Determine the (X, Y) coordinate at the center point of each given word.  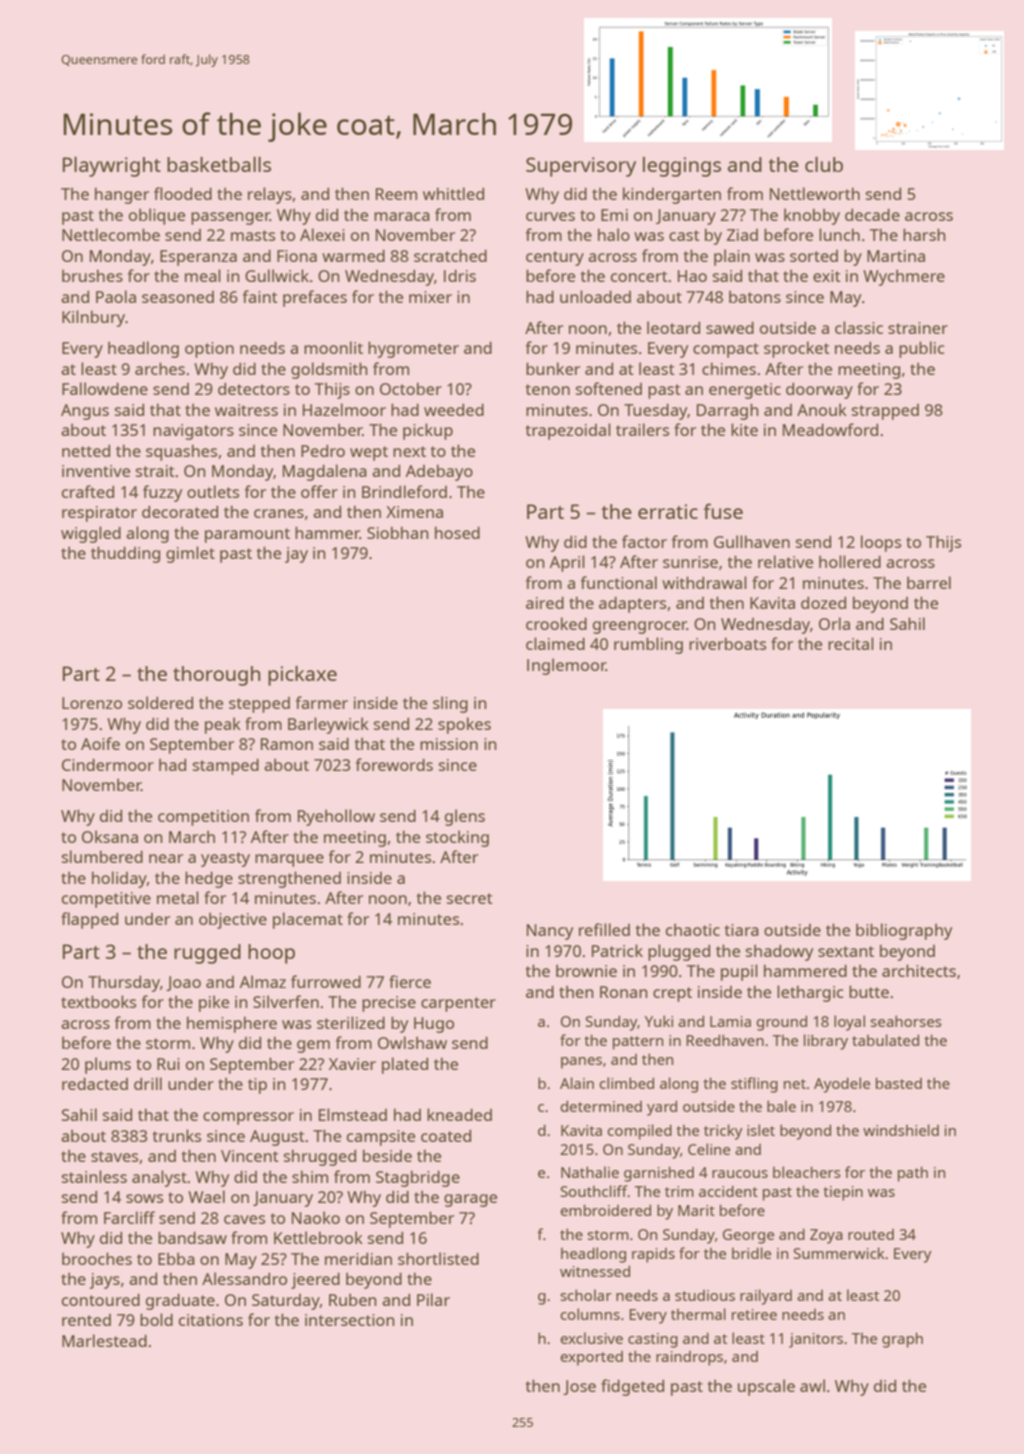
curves (550, 216)
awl (812, 1385)
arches (160, 368)
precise (389, 1004)
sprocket (797, 349)
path (913, 1174)
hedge (209, 879)
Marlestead (104, 1340)
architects (919, 970)
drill (148, 1083)
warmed (353, 256)
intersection (349, 1320)
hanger (122, 195)
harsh (924, 234)
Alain (577, 1083)
